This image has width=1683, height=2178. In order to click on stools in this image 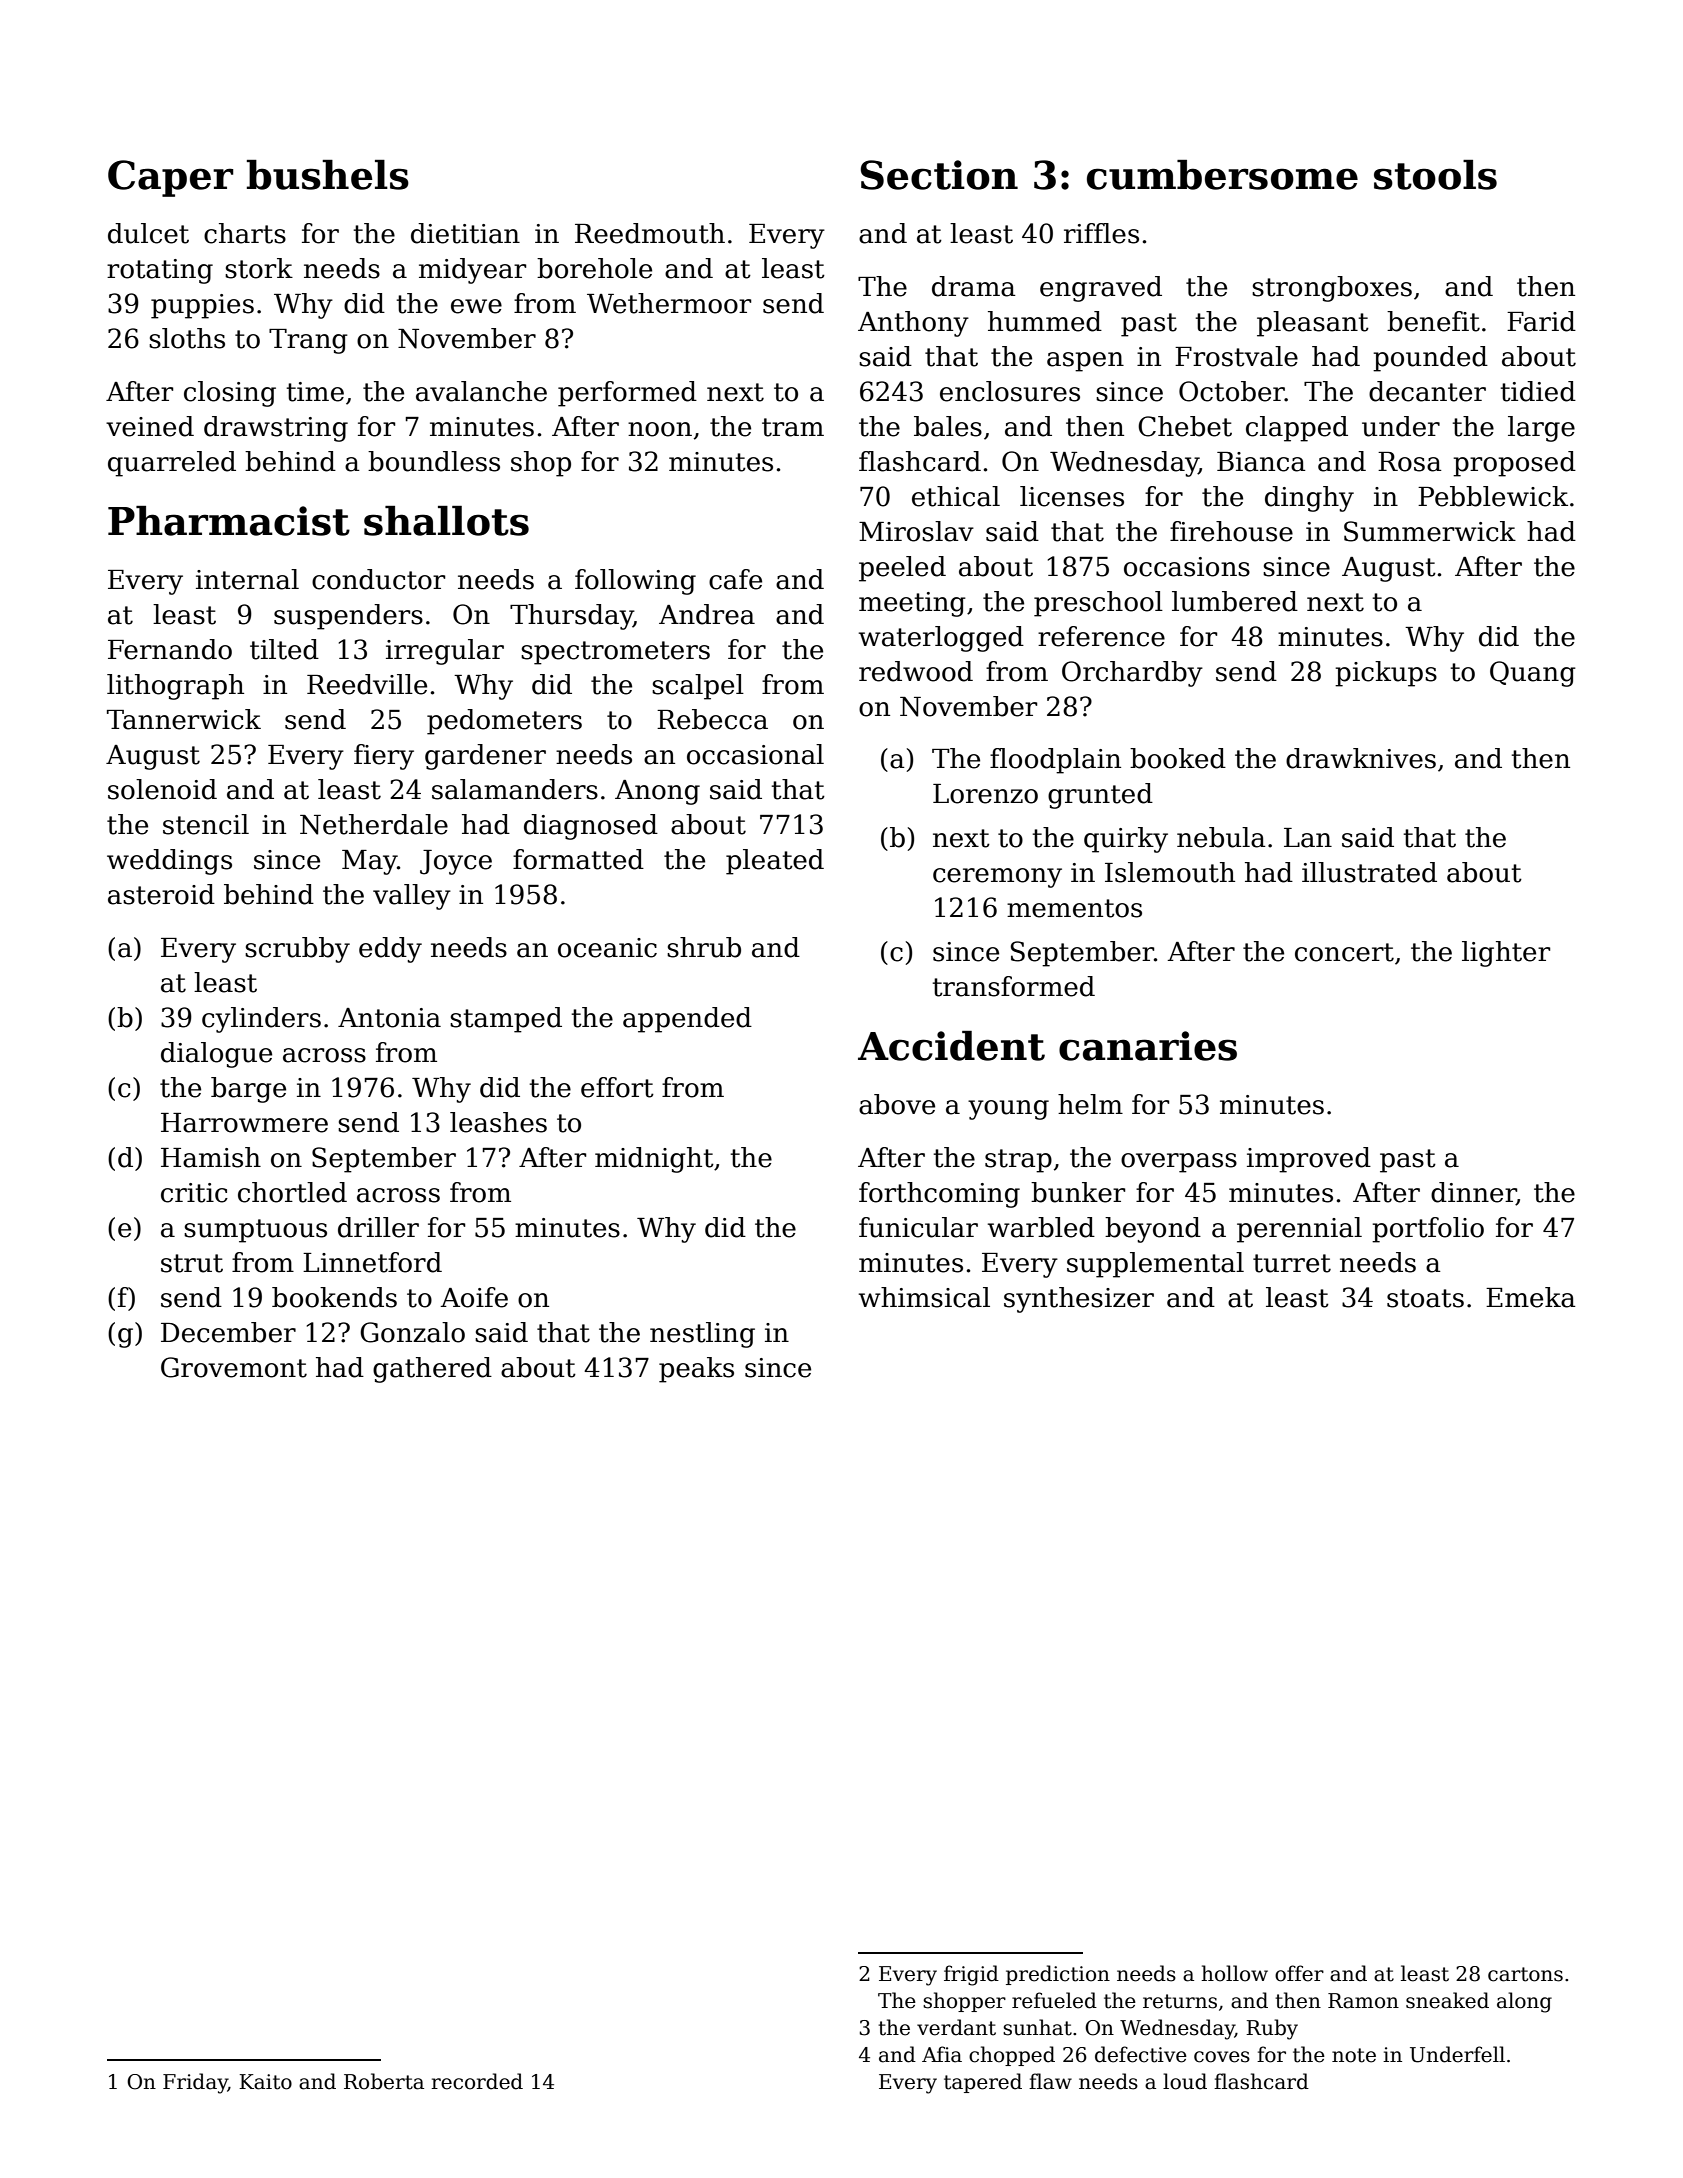, I will do `click(1435, 175)`.
